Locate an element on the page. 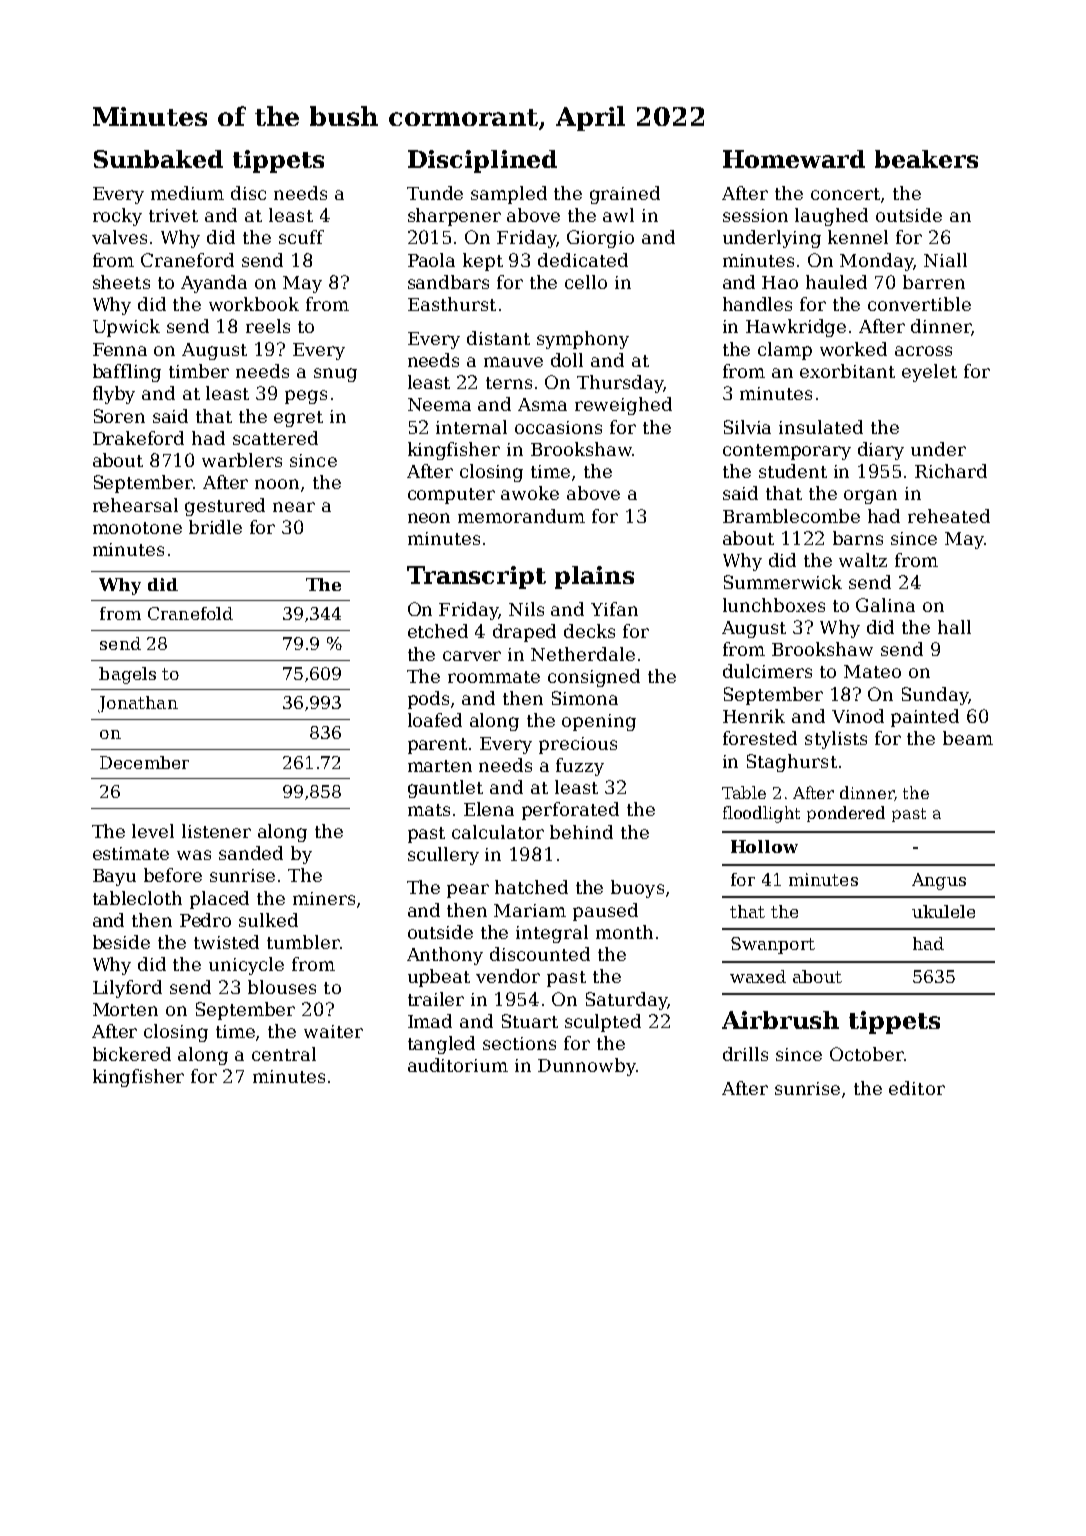 The image size is (1086, 1536). gauntlet is located at coordinates (445, 789).
